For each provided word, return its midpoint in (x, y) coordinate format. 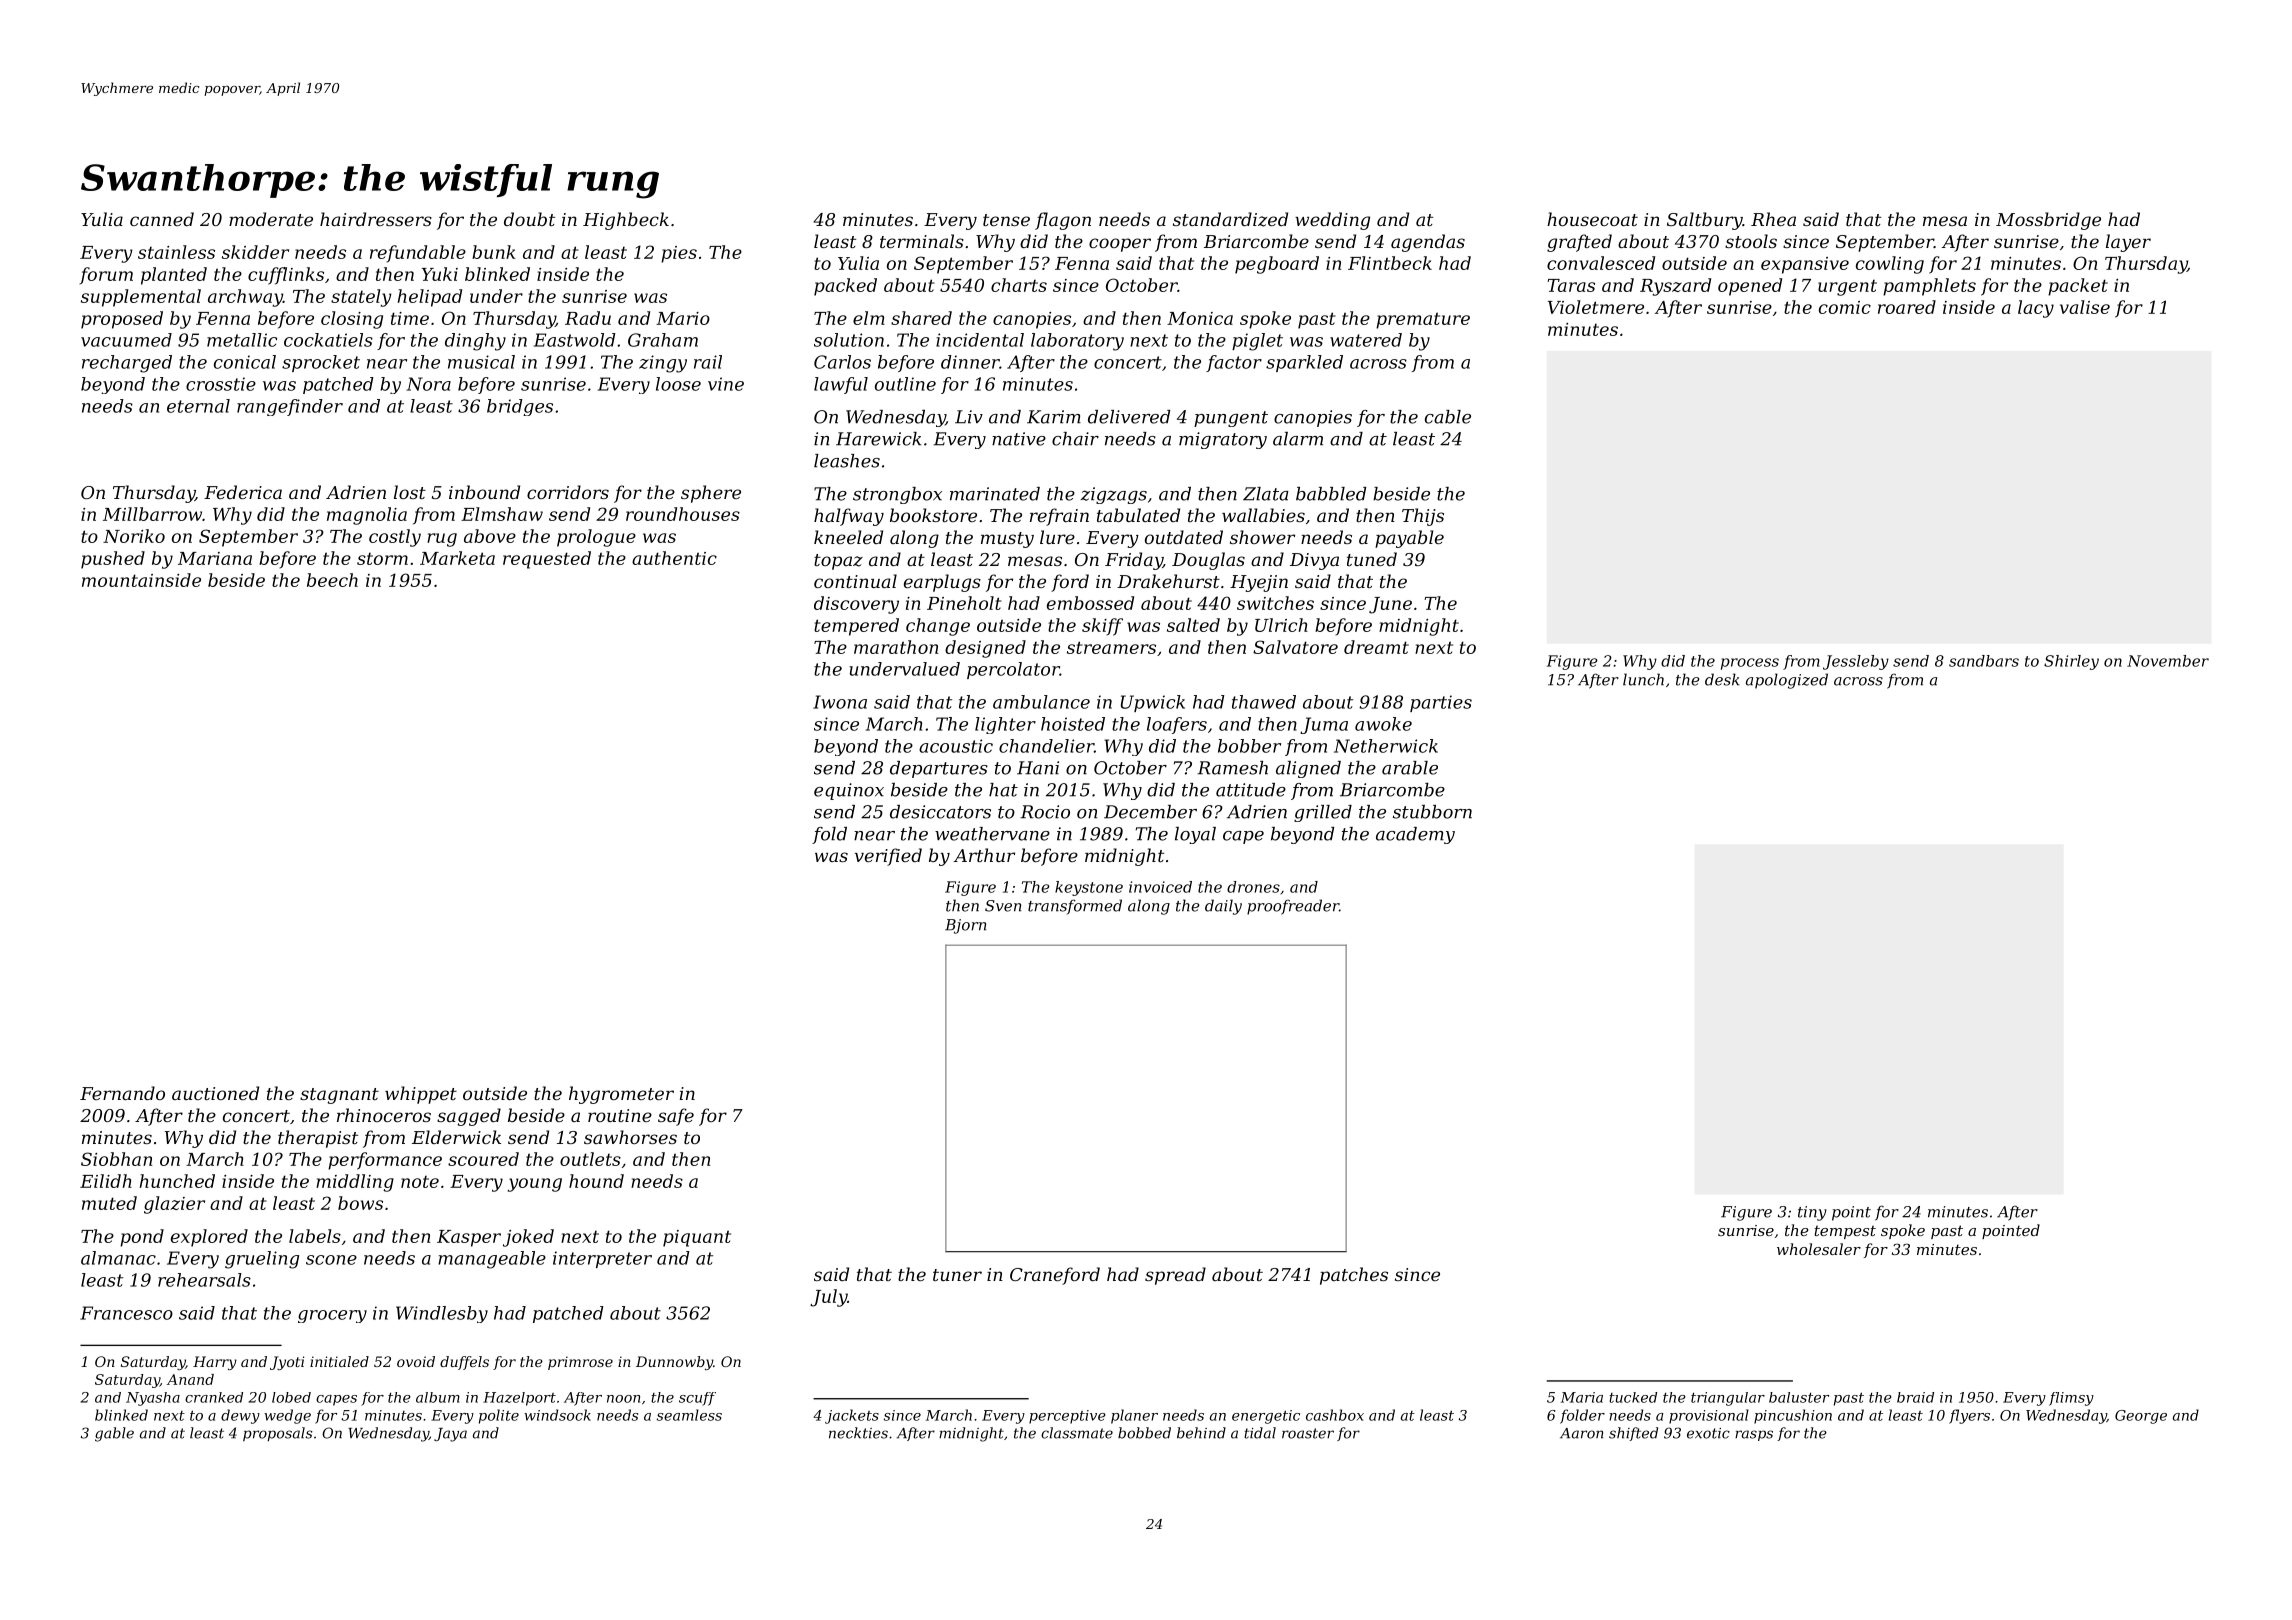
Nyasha (153, 1399)
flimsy (2071, 1399)
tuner (957, 1275)
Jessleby (1856, 662)
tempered (856, 627)
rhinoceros (384, 1115)
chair (1075, 439)
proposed (122, 320)
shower (1262, 537)
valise (2085, 307)
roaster (1308, 1433)
